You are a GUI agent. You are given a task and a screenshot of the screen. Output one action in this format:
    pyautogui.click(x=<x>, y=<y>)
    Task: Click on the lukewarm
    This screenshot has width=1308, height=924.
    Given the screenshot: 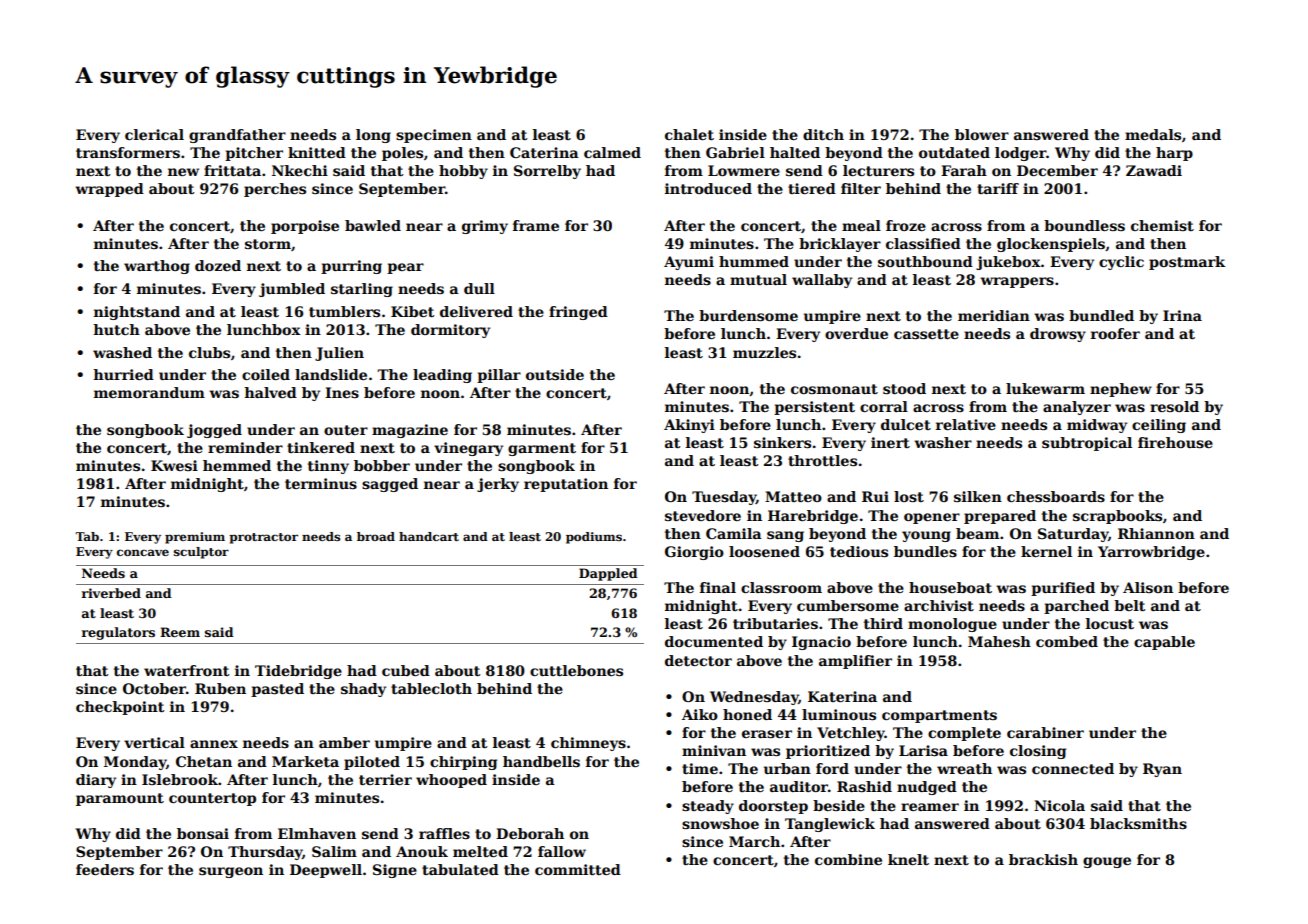 What is the action you would take?
    pyautogui.click(x=1045, y=388)
